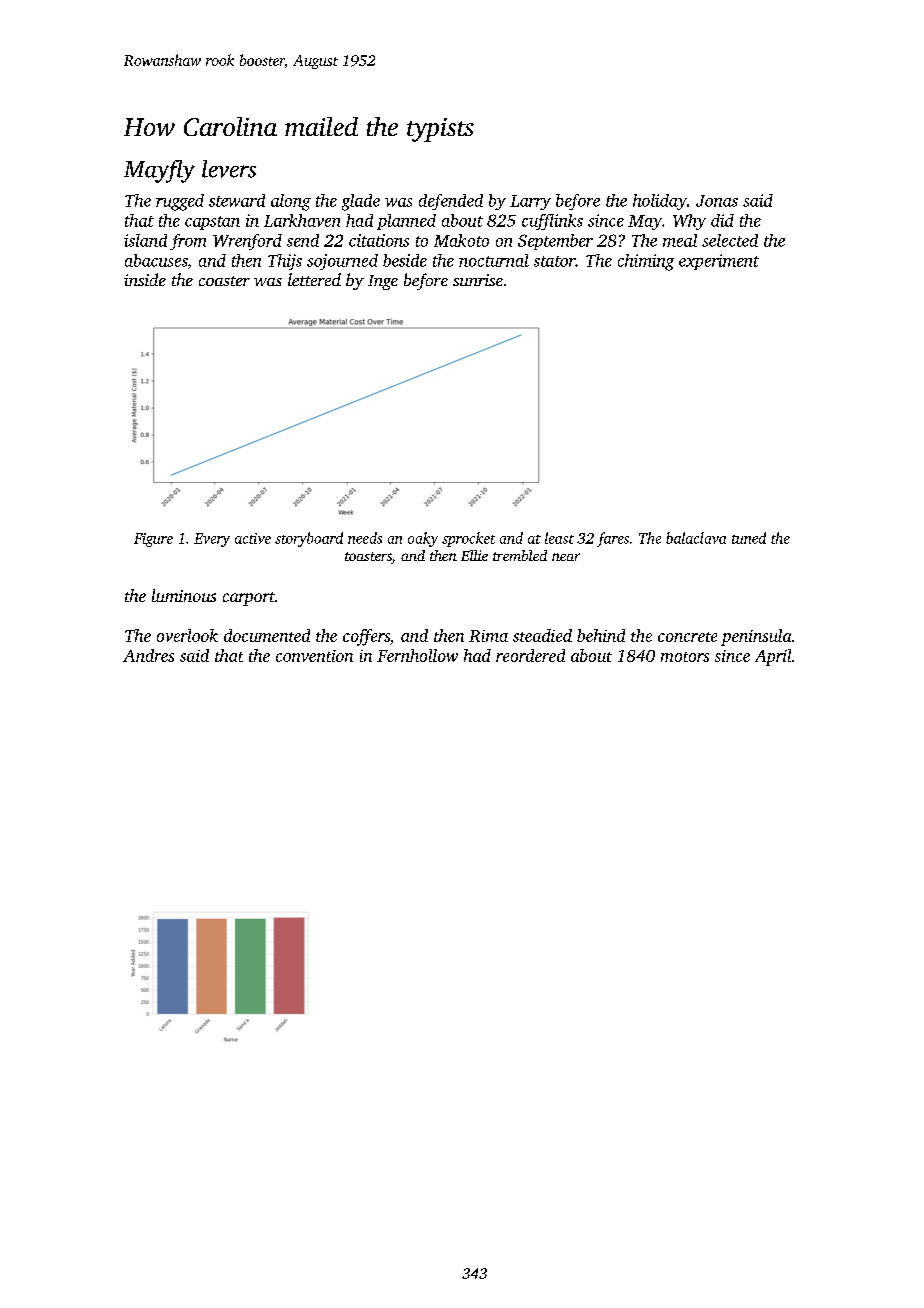  I want to click on abacuses, so click(156, 260).
